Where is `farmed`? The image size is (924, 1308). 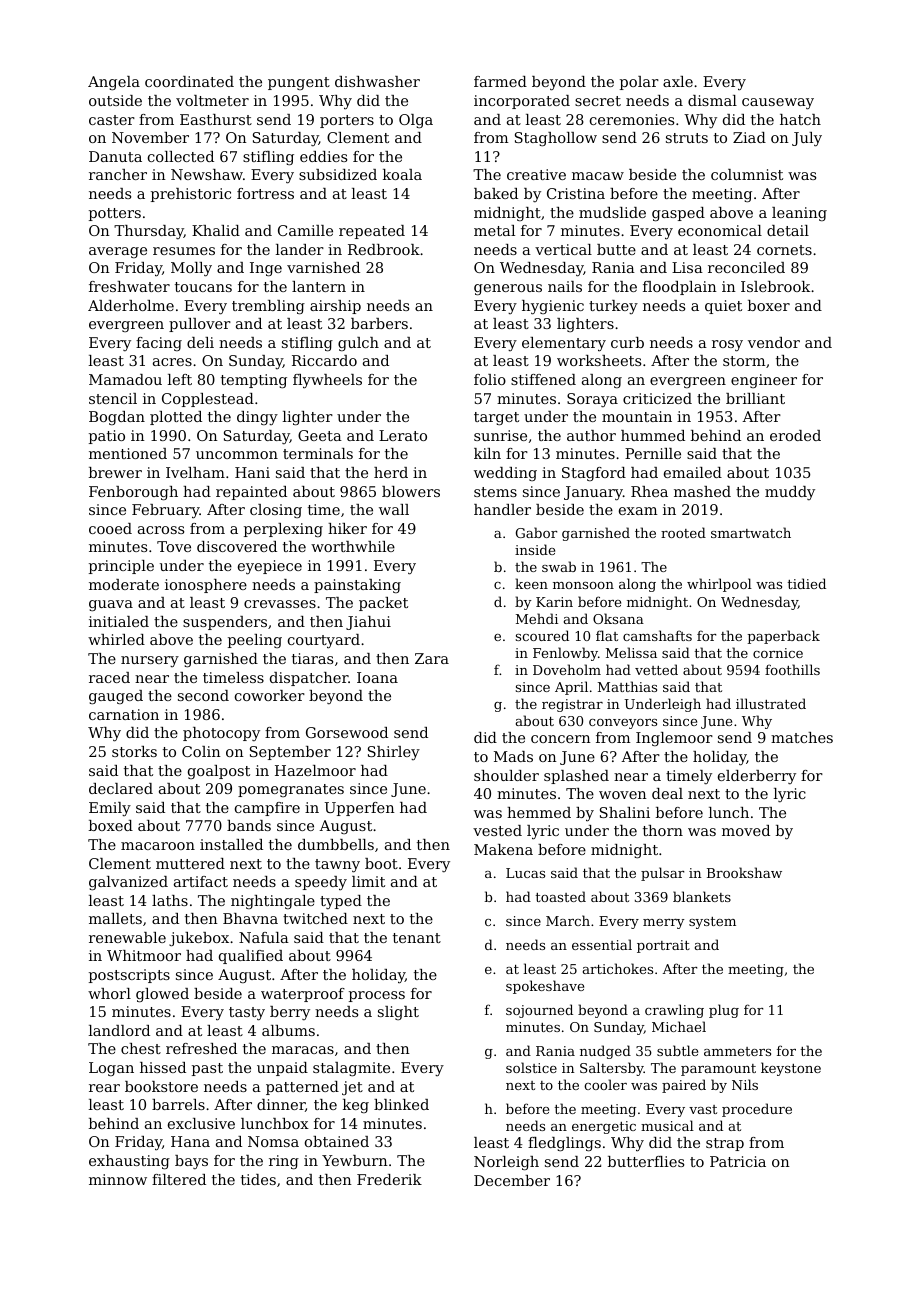
farmed is located at coordinates (500, 81).
